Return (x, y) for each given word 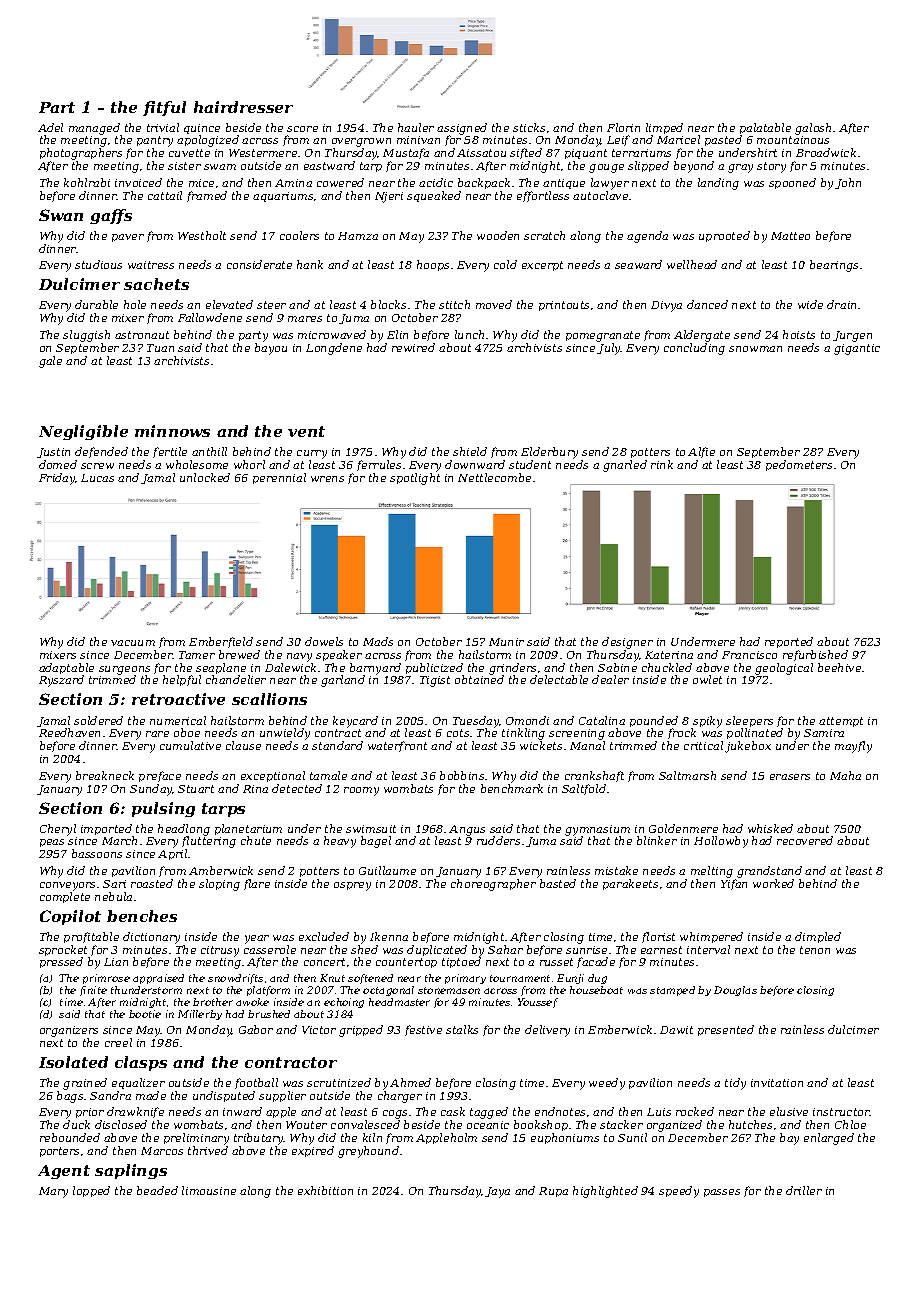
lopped (91, 1191)
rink (662, 464)
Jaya (497, 1192)
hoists (799, 334)
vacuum (133, 643)
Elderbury (549, 453)
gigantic (857, 349)
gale (50, 362)
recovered (805, 840)
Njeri (389, 197)
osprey (352, 886)
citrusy (220, 951)
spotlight (415, 479)
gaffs (111, 216)
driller (804, 1190)
